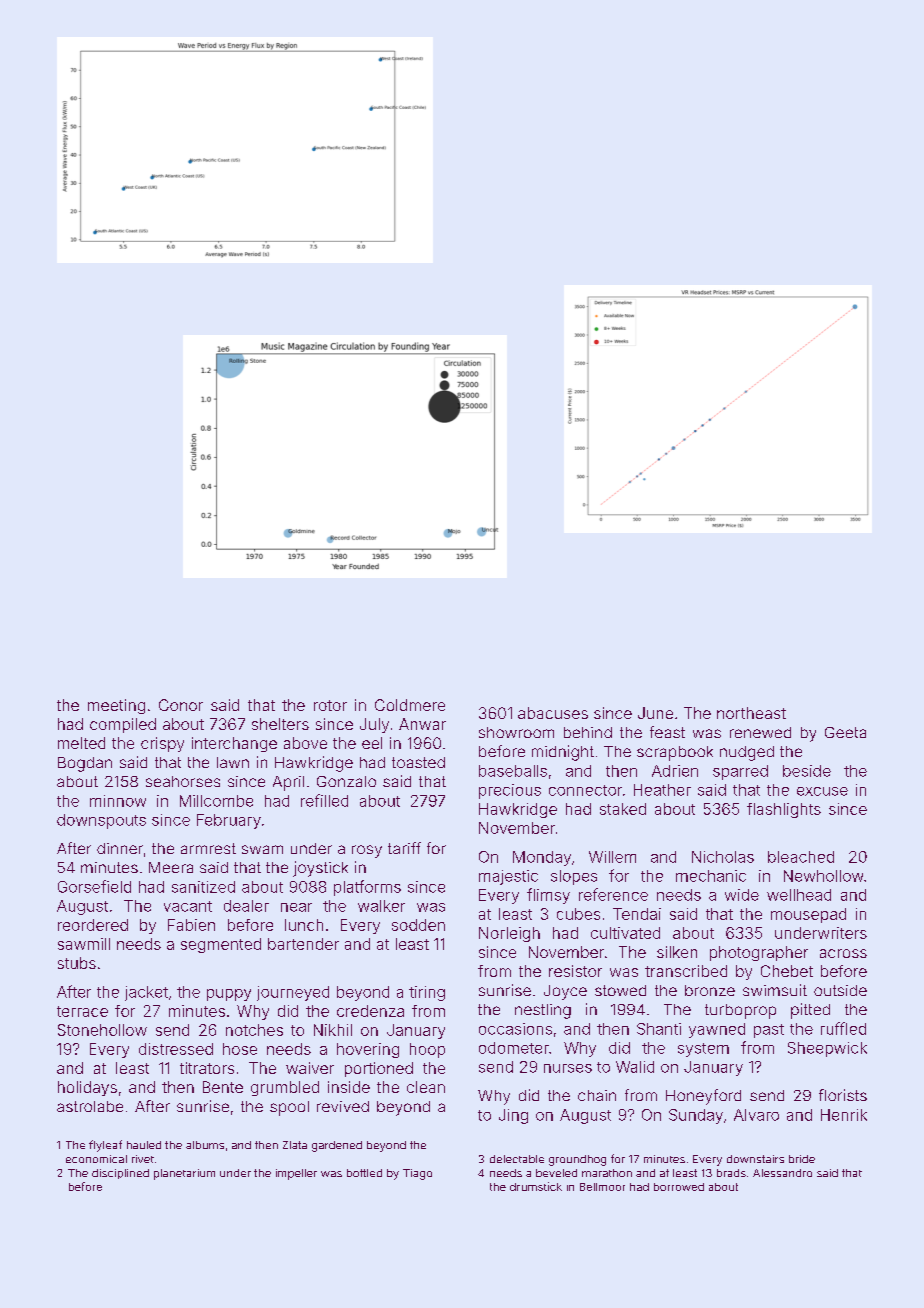 The height and width of the screenshot is (1308, 924). I want to click on Meera, so click(171, 867).
